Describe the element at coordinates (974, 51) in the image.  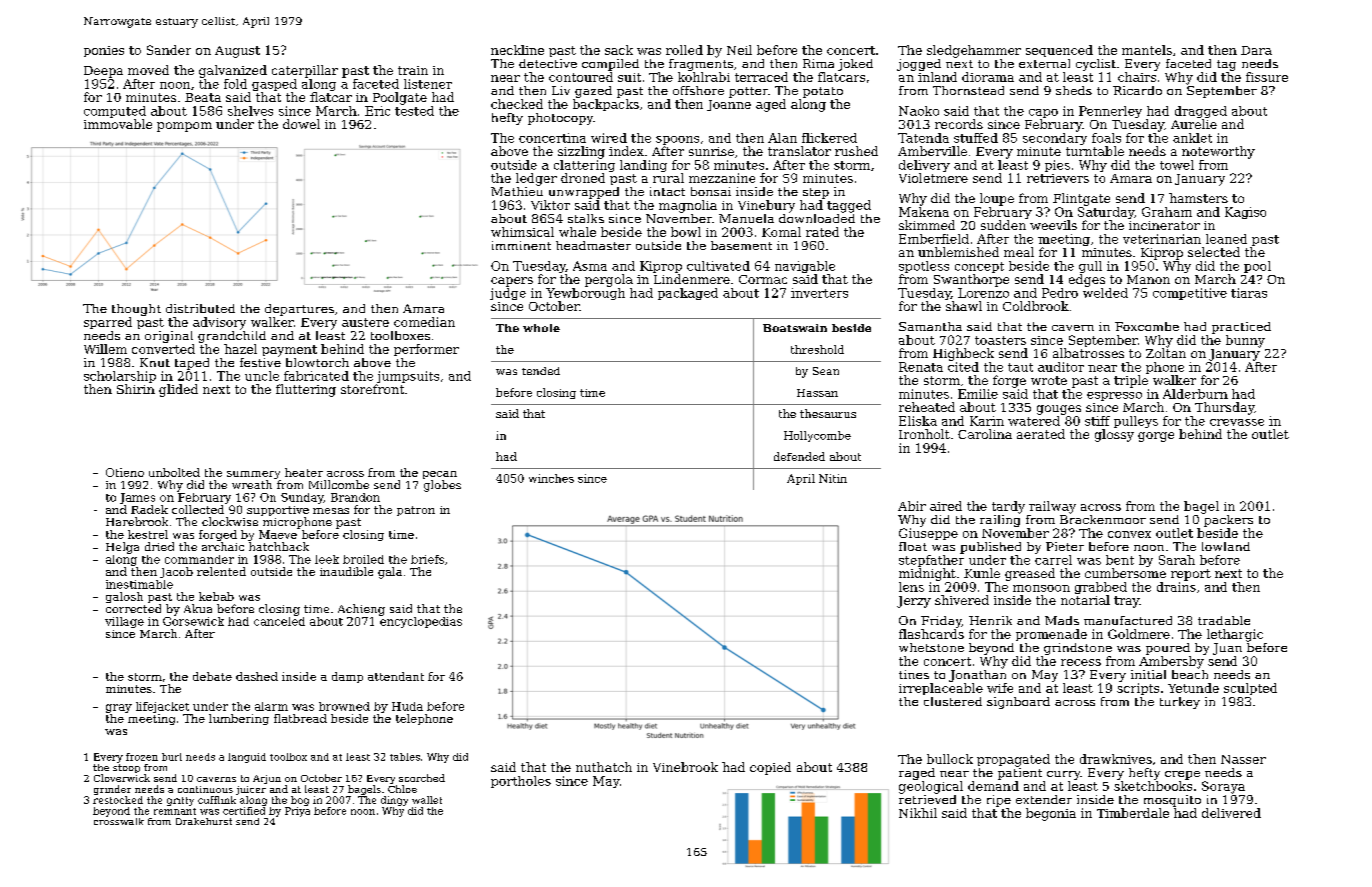
I see `sledgehammer` at that location.
